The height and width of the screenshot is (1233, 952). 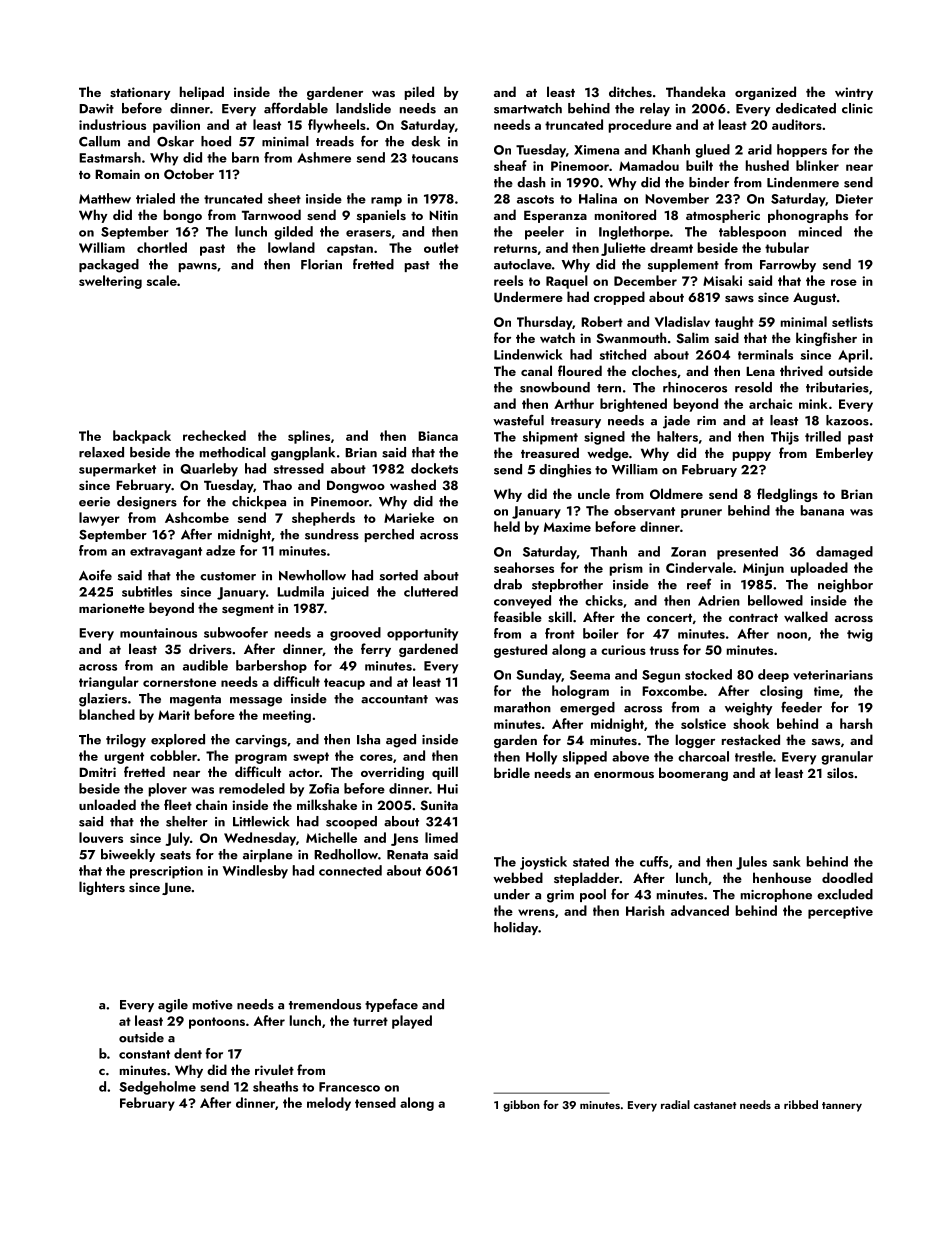 What do you see at coordinates (213, 1005) in the screenshot?
I see `motive` at bounding box center [213, 1005].
